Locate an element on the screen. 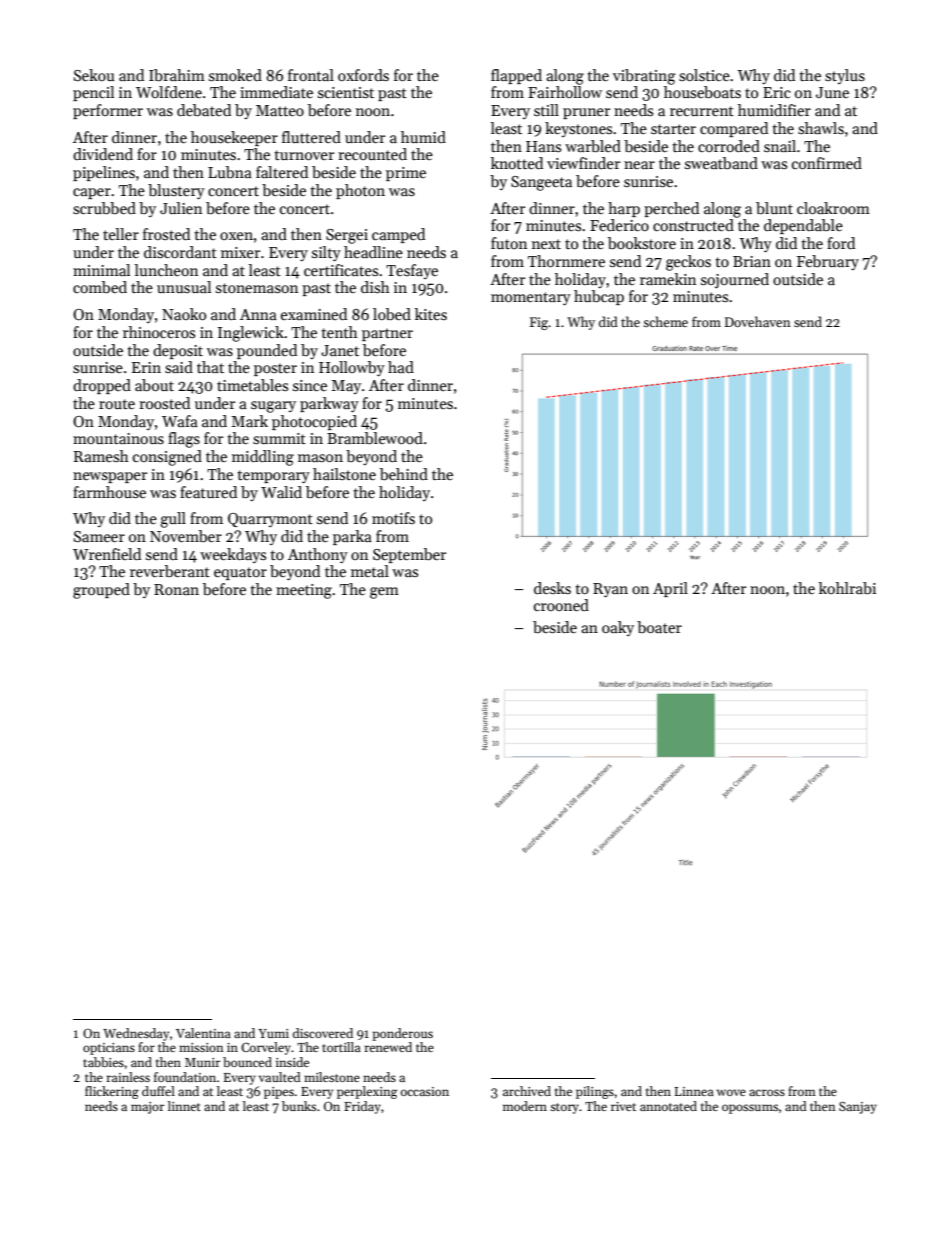 Image resolution: width=952 pixels, height=1233 pixels. tabbies is located at coordinates (103, 1062).
